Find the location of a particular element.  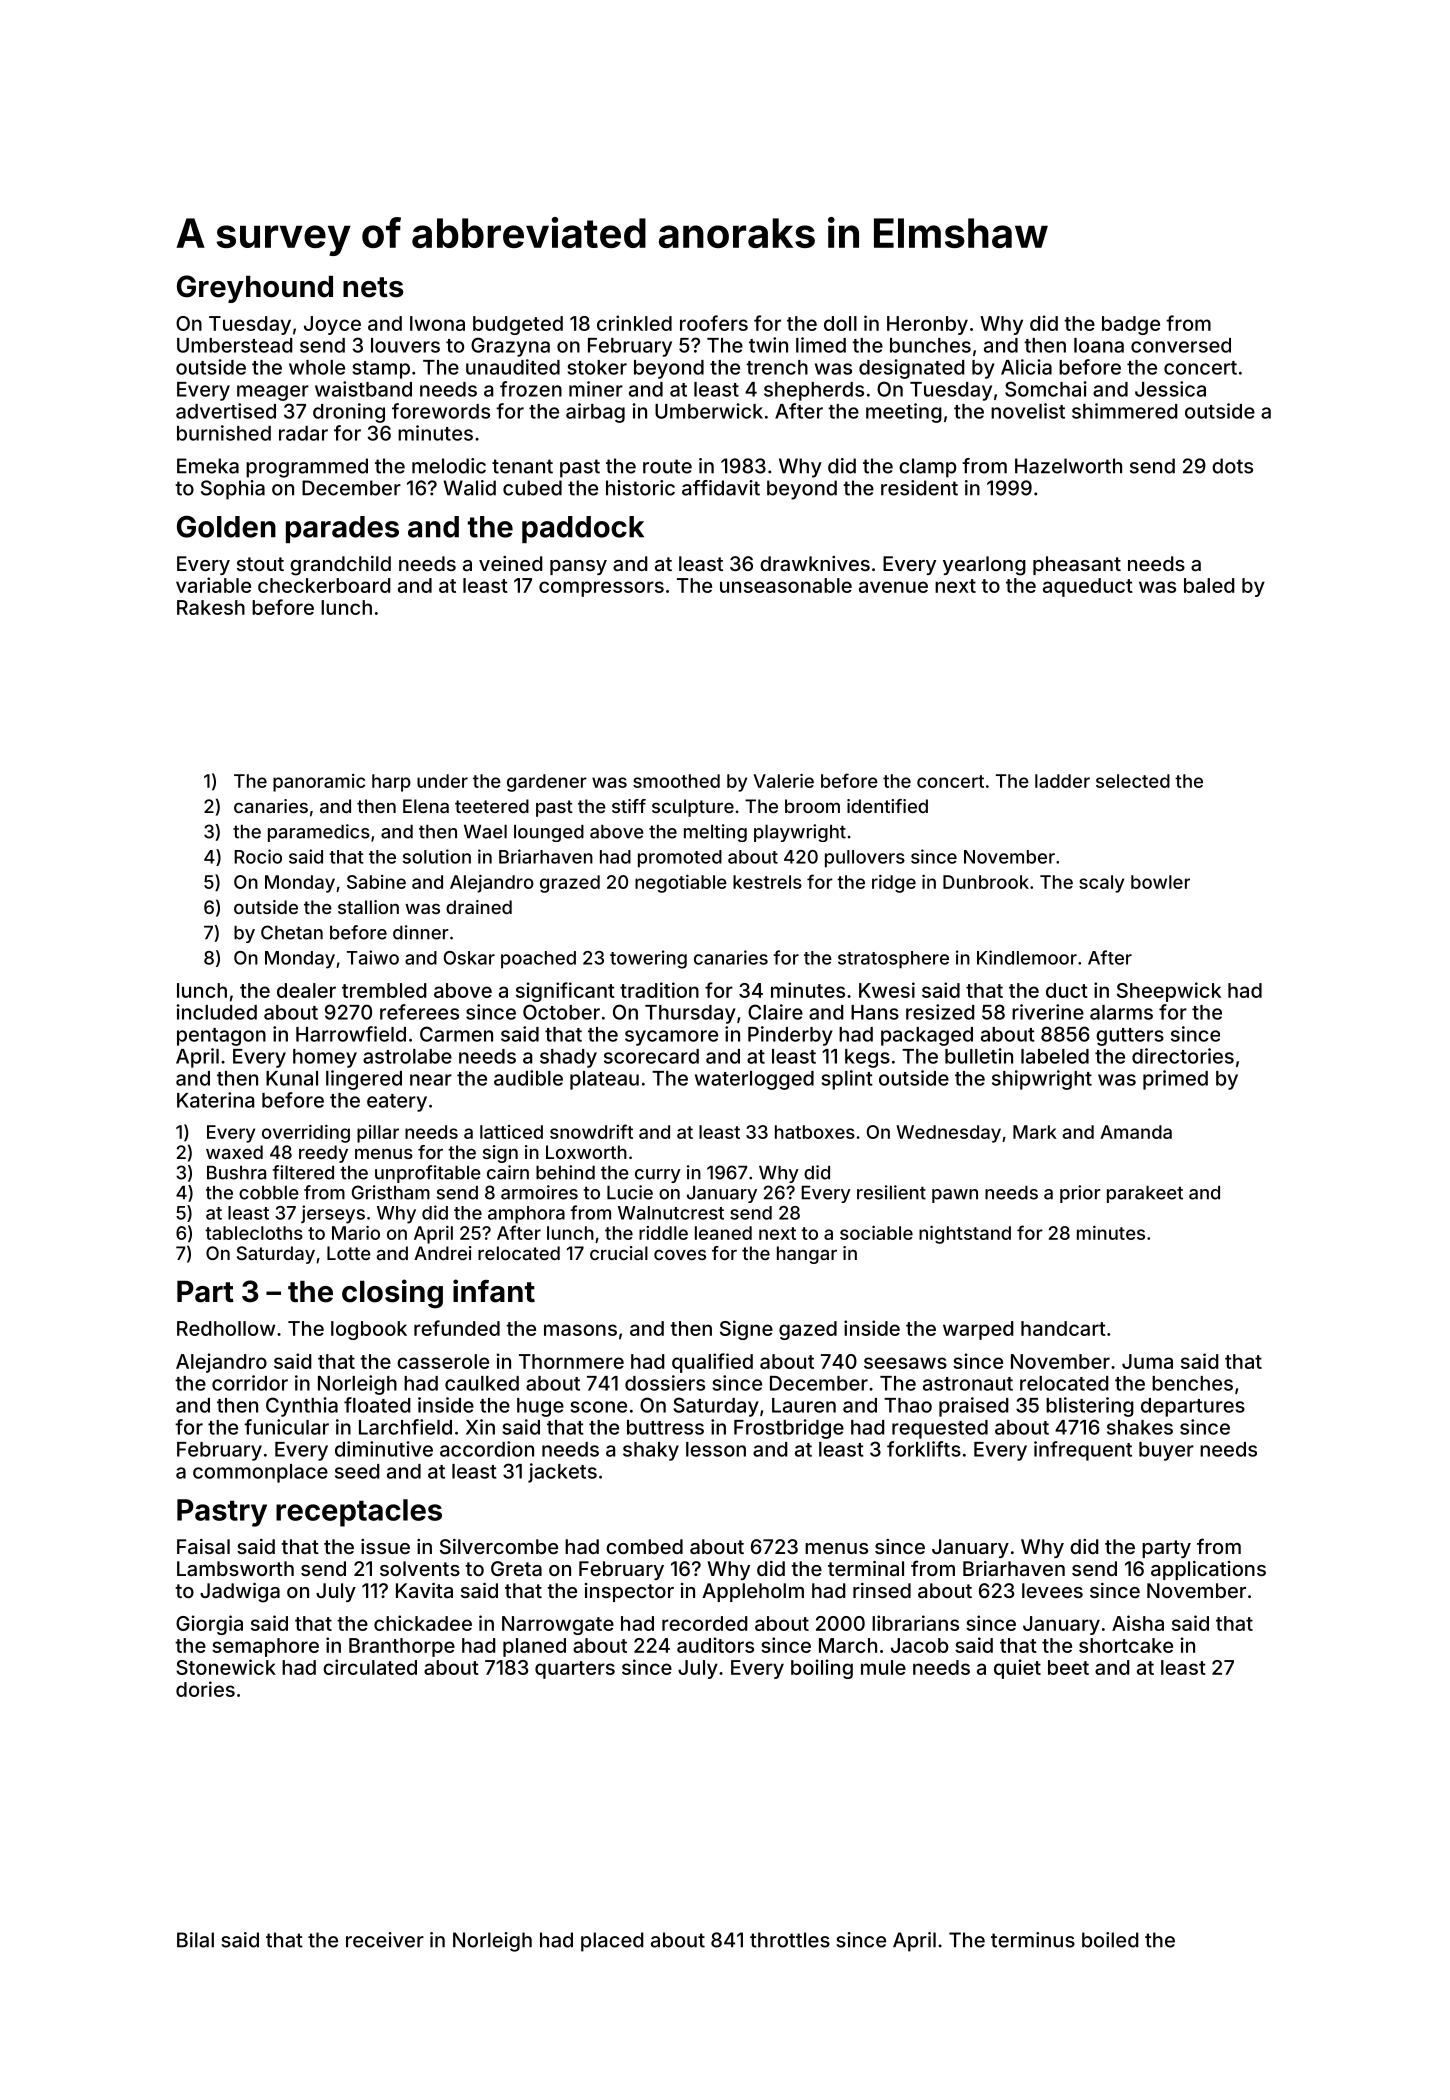

towering is located at coordinates (648, 959).
